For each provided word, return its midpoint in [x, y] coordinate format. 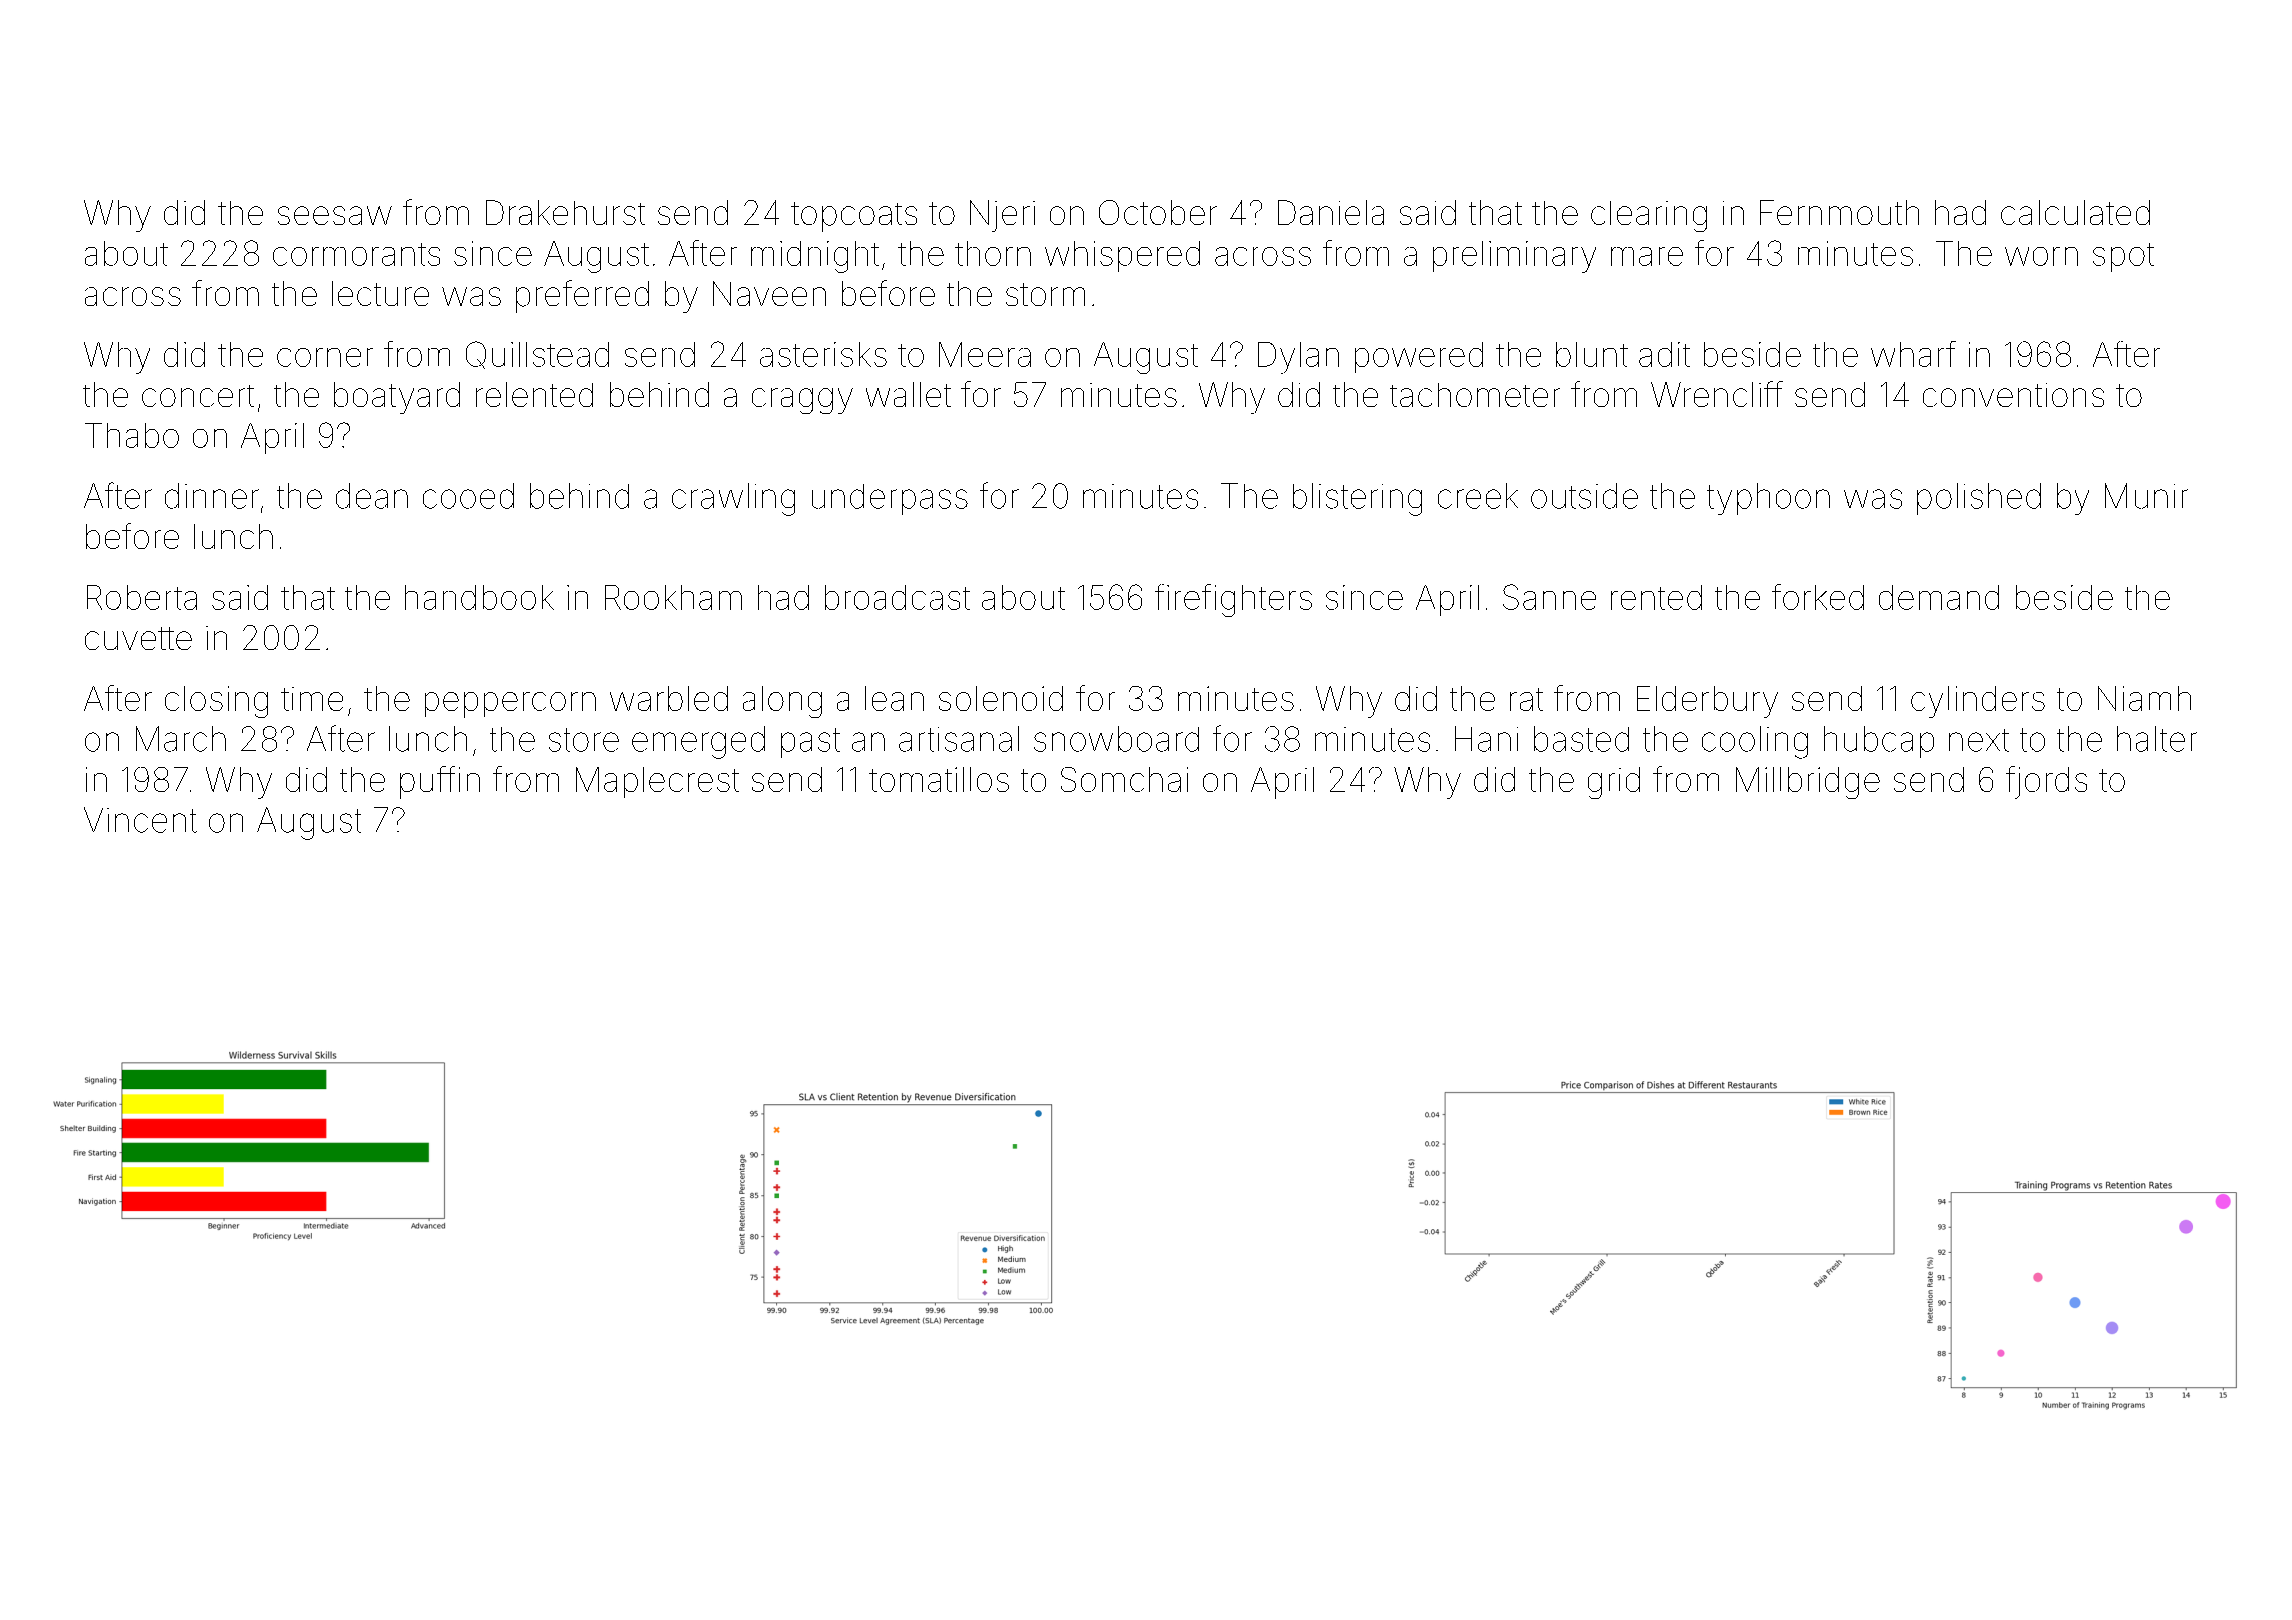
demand [1939, 597]
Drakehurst [565, 212]
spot [2123, 257]
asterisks [823, 354]
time [312, 699]
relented [534, 394]
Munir [2146, 496]
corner [325, 357]
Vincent [140, 820]
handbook [479, 597]
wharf [1913, 354]
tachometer [1475, 395]
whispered [1122, 256]
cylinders [1978, 702]
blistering [1357, 499]
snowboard [1116, 739]
